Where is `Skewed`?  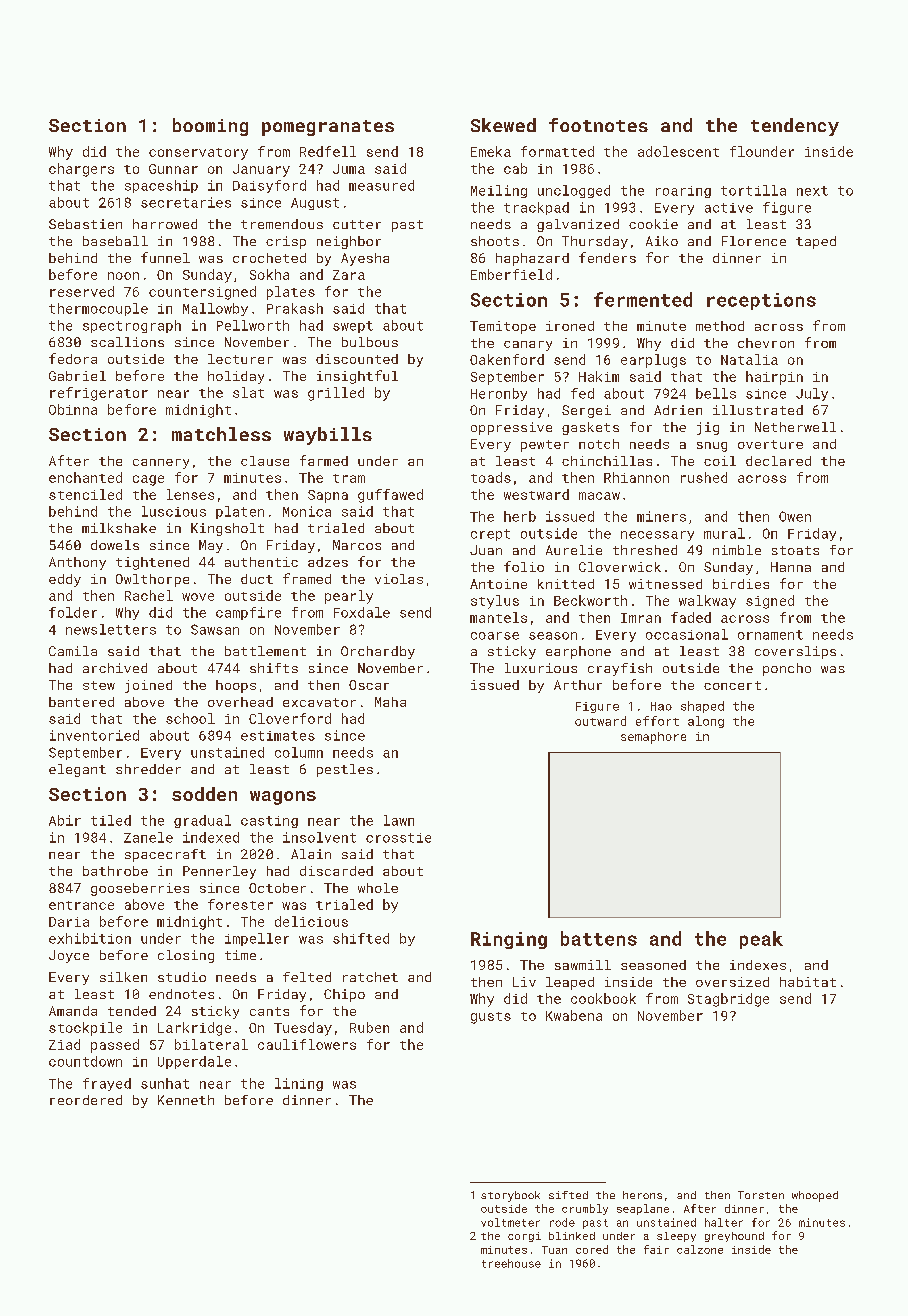 Skewed is located at coordinates (503, 125).
